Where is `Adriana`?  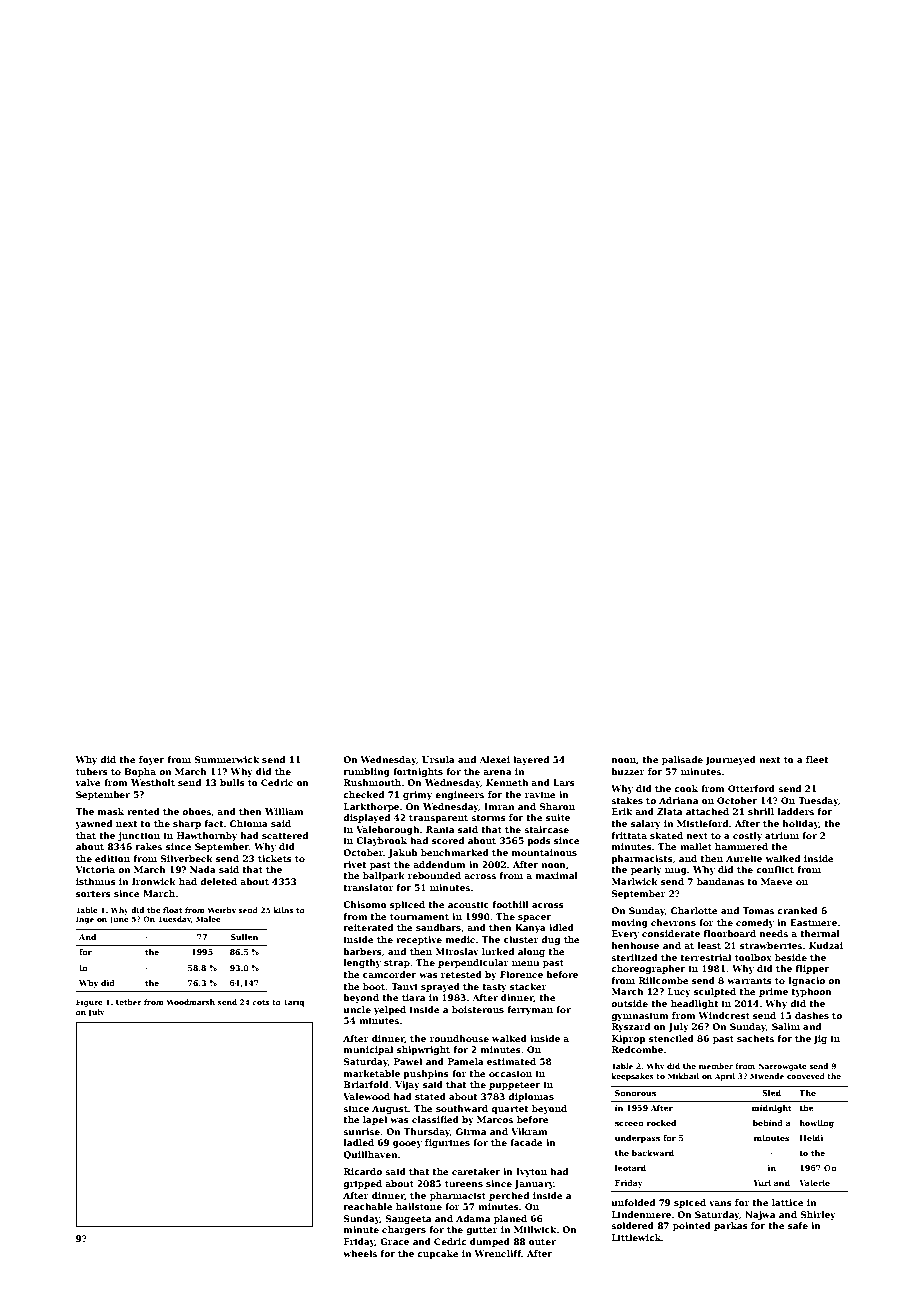
Adriana is located at coordinates (678, 800).
